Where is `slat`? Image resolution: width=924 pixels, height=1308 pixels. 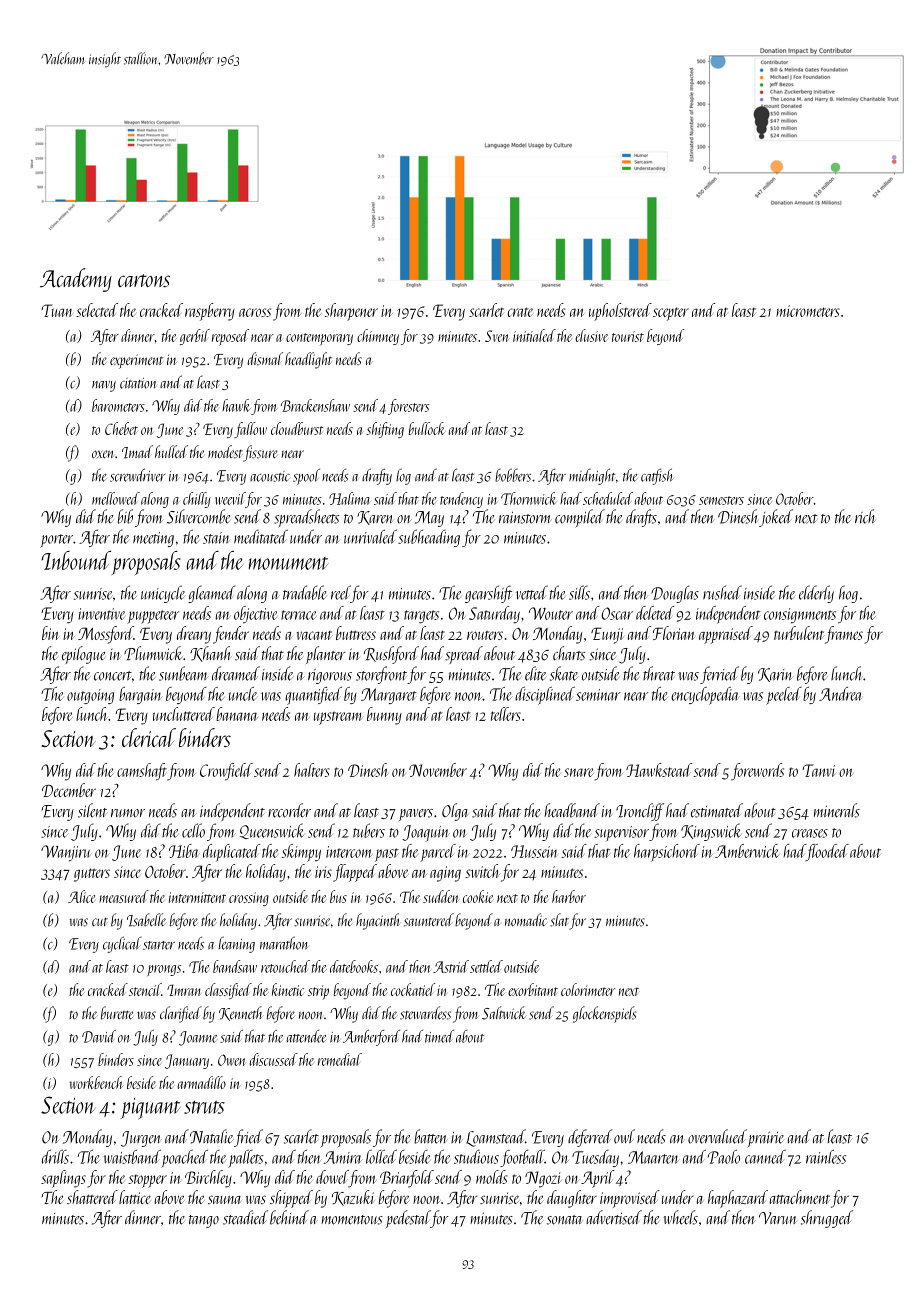 slat is located at coordinates (559, 920).
